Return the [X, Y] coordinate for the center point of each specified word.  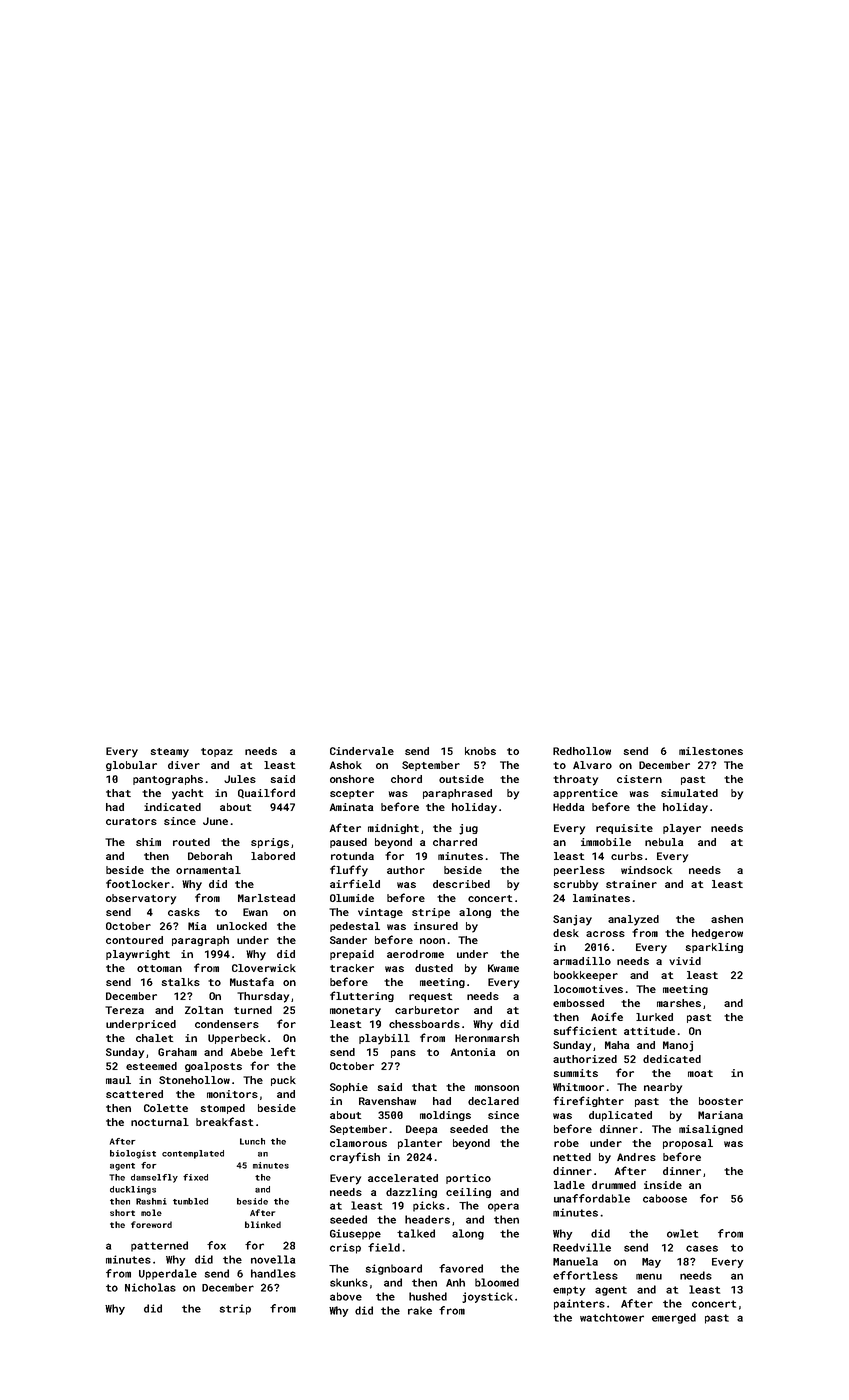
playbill [384, 1039]
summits [575, 1073]
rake [420, 1310]
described [461, 884]
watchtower [612, 1317]
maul [118, 1080]
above [346, 1296]
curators [131, 821]
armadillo [582, 961]
